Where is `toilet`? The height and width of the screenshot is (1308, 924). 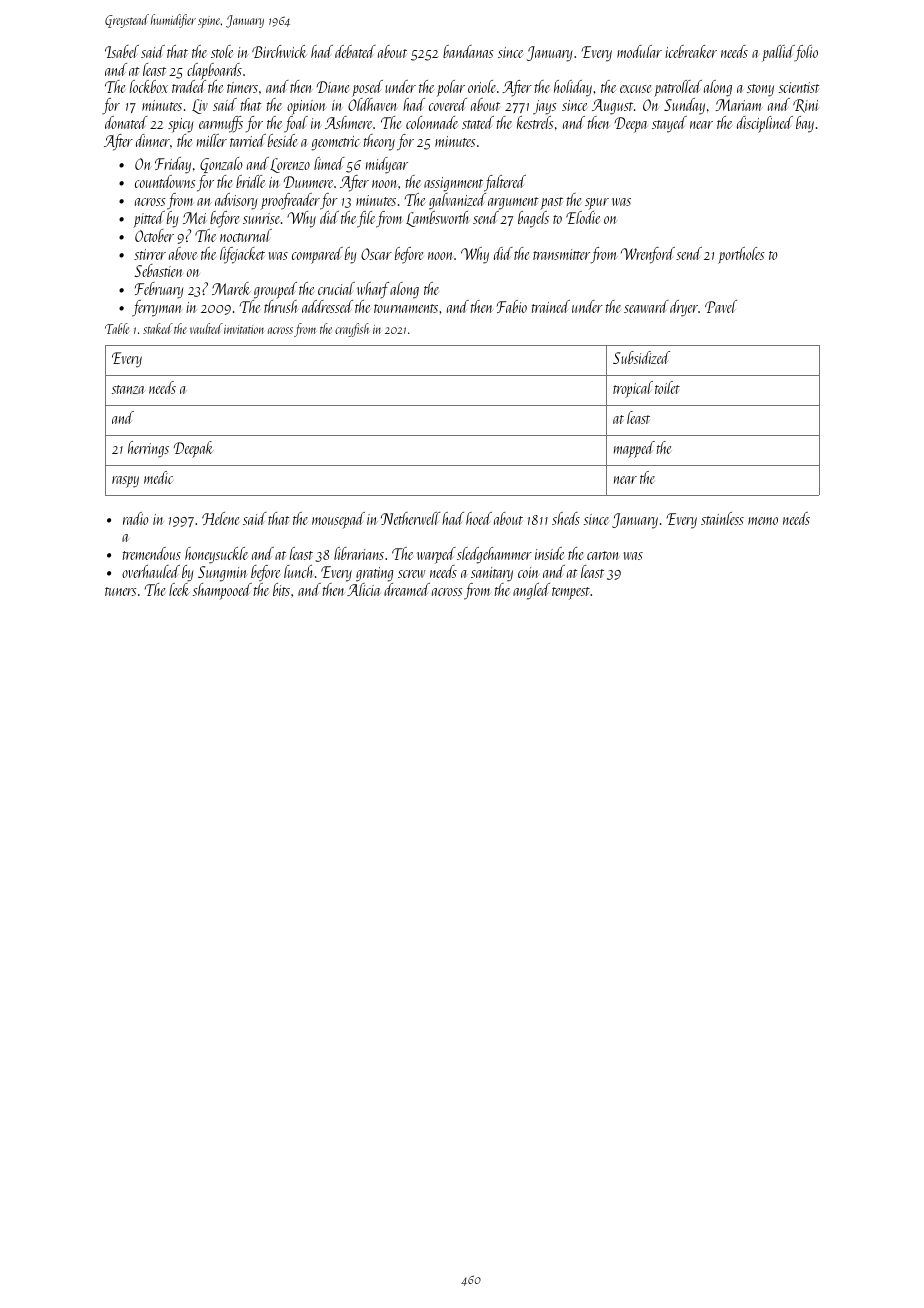
toilet is located at coordinates (667, 387).
